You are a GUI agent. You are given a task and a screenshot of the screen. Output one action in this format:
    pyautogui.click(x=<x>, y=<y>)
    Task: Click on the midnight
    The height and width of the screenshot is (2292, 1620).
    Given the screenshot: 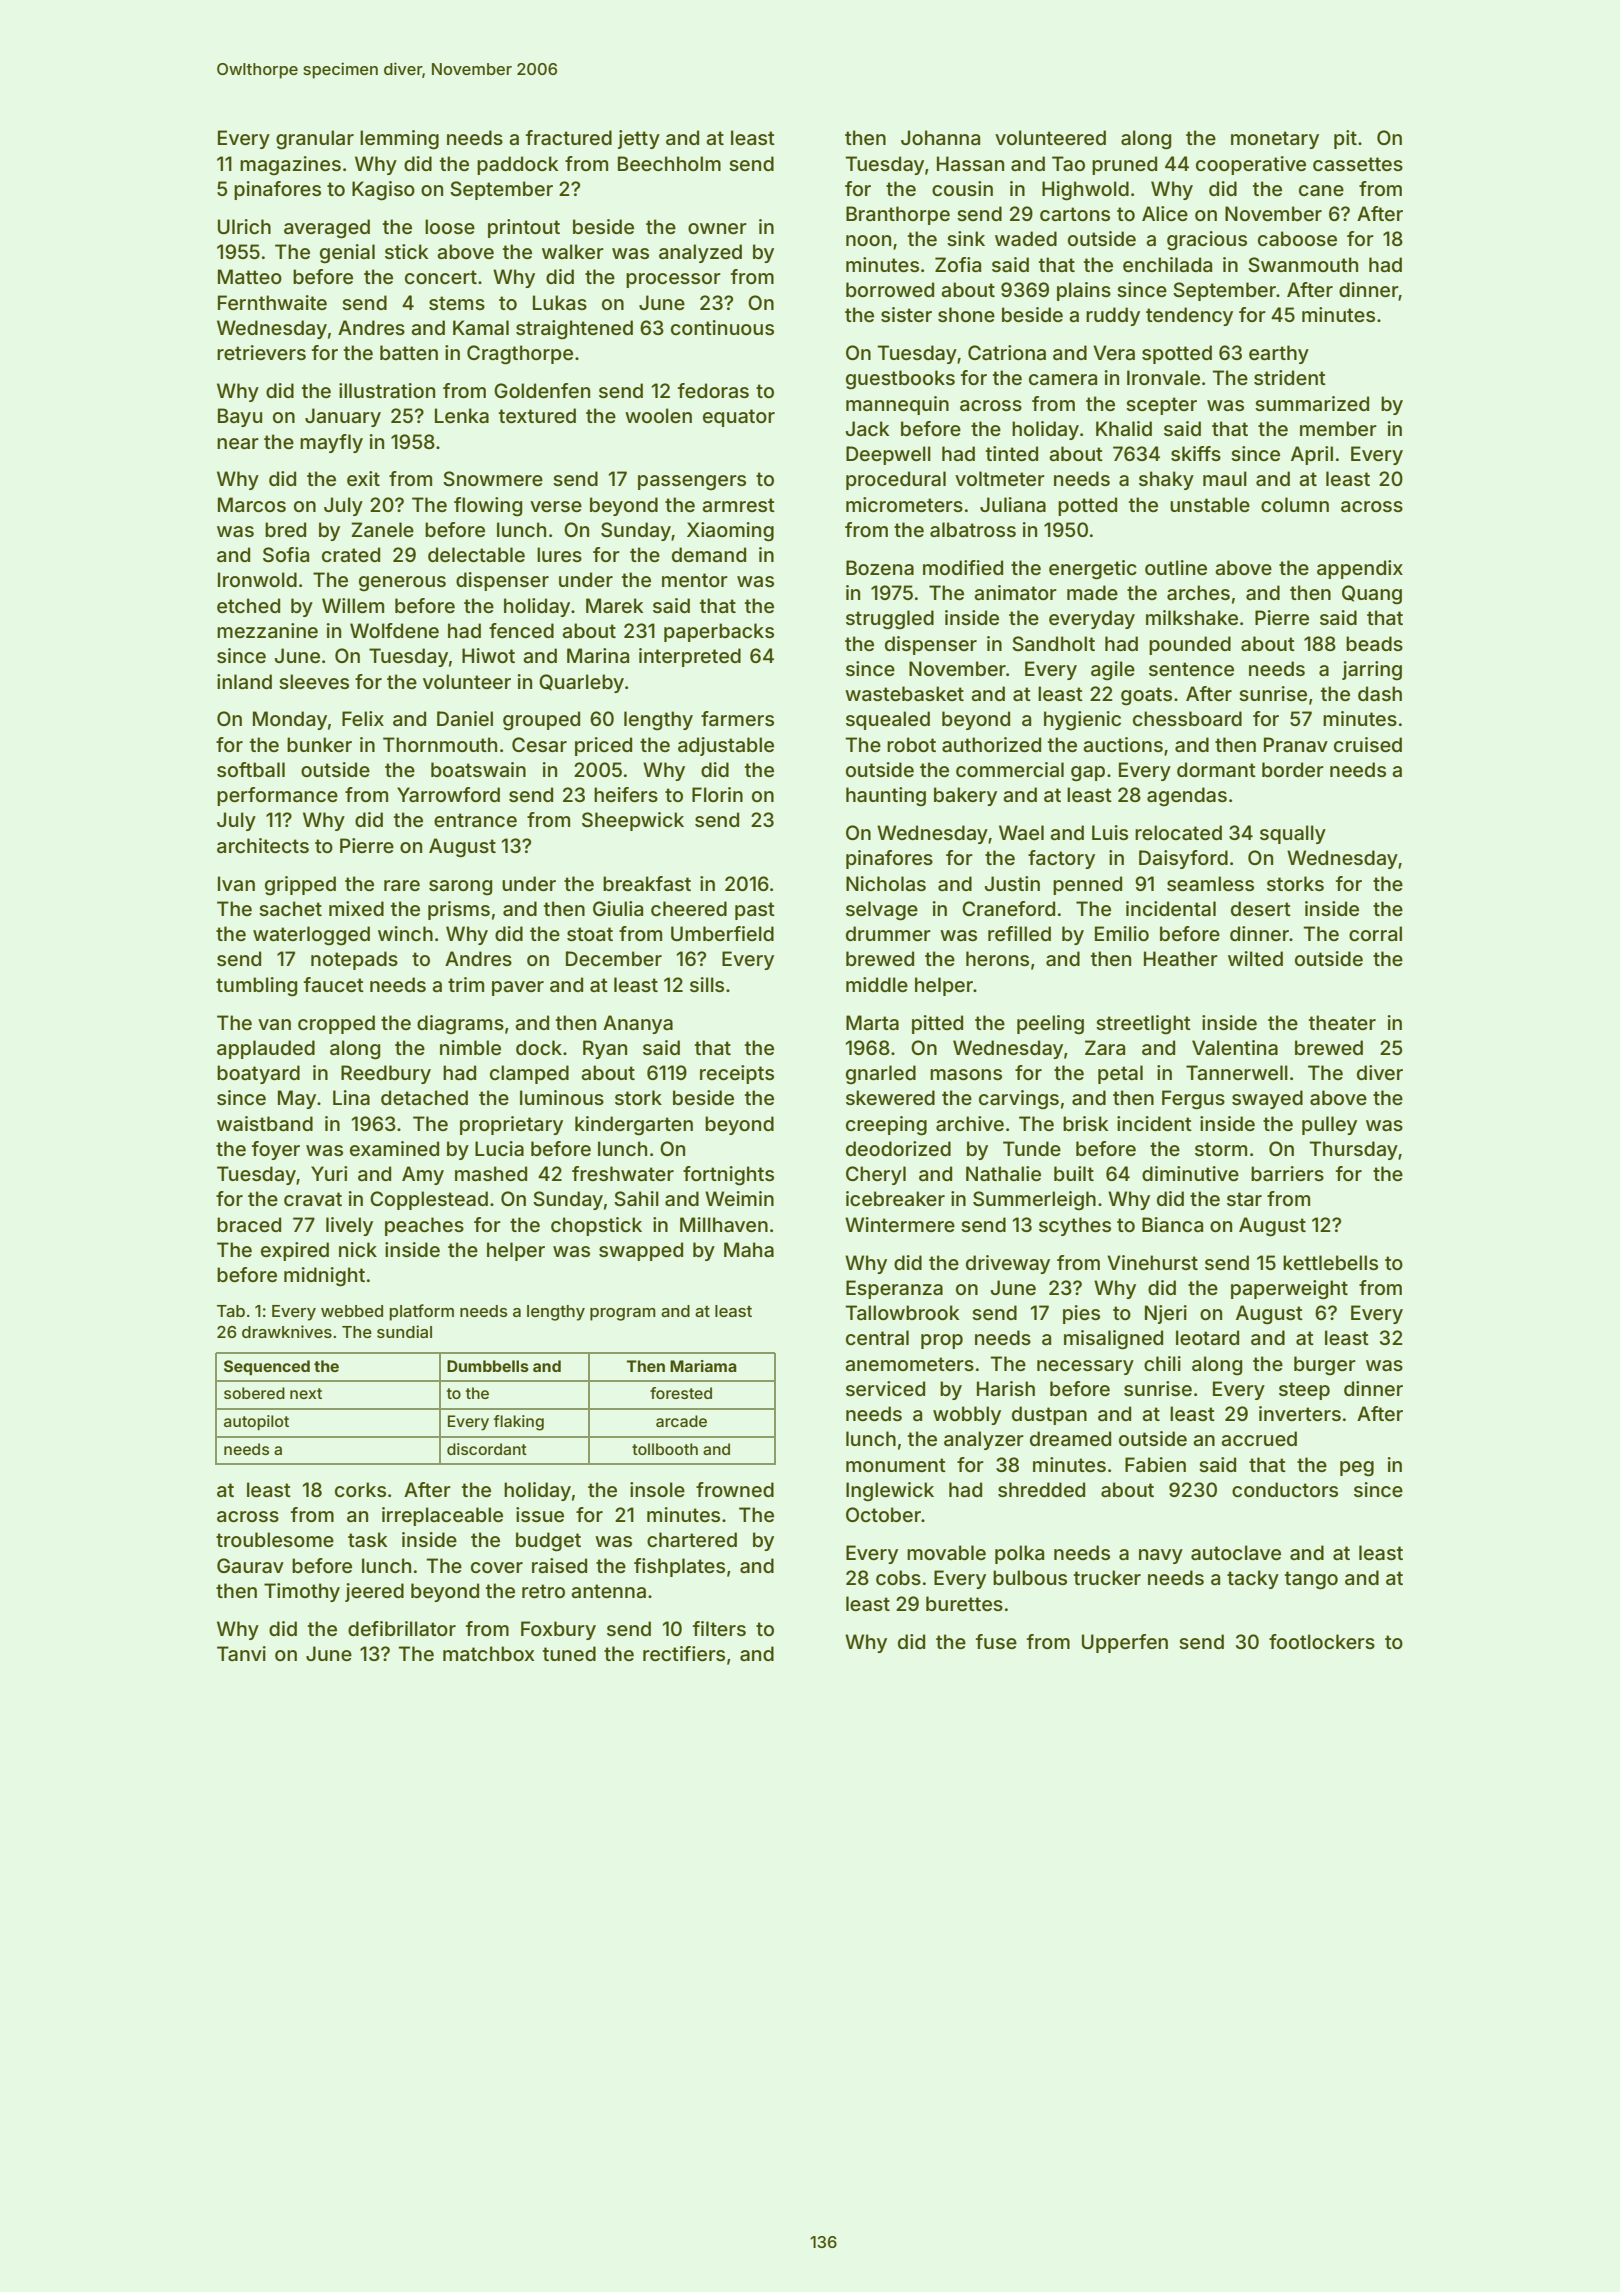 What is the action you would take?
    pyautogui.click(x=324, y=1277)
